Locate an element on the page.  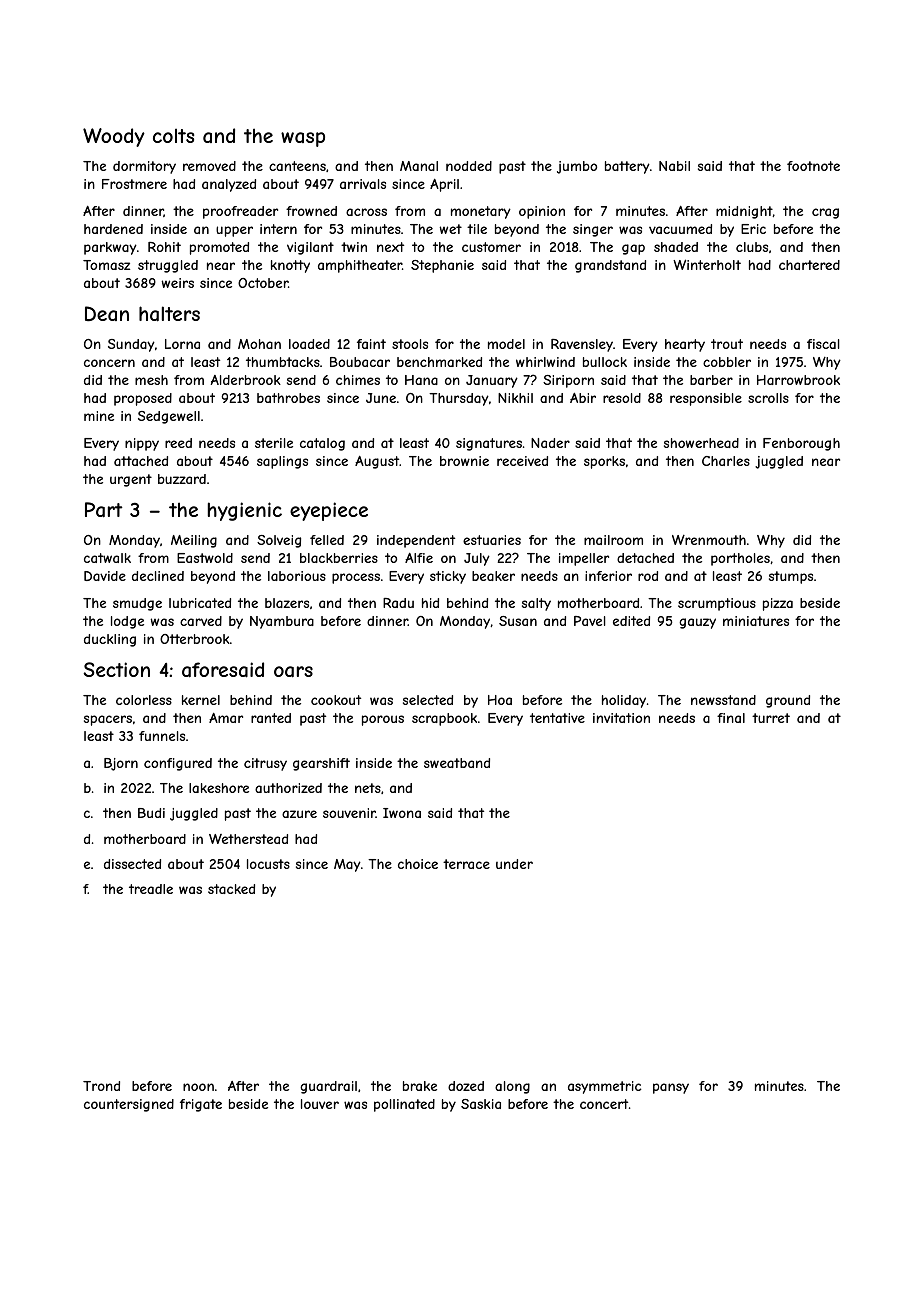
ground is located at coordinates (788, 701).
